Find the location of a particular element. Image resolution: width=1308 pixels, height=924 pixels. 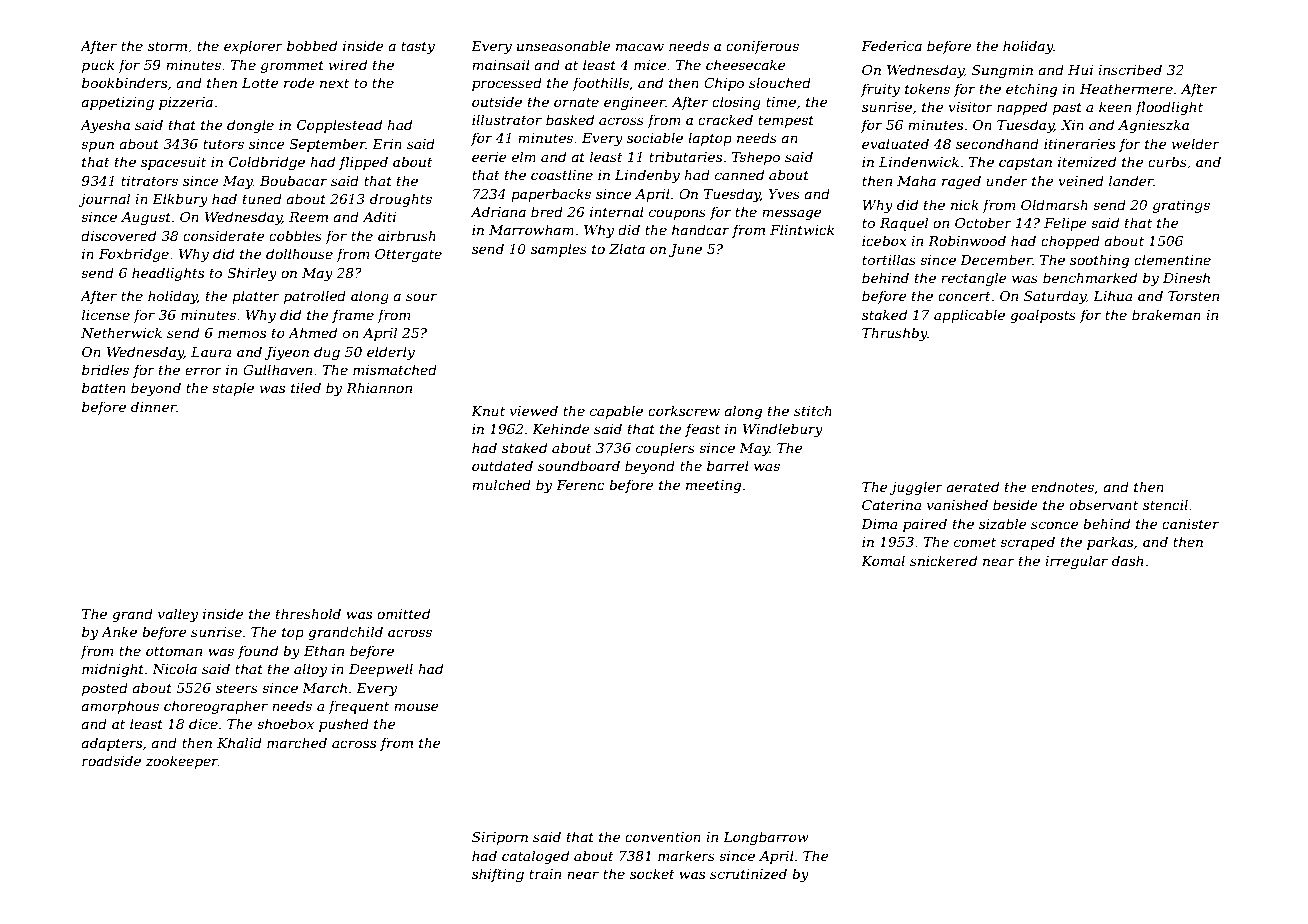

tasty is located at coordinates (418, 47).
